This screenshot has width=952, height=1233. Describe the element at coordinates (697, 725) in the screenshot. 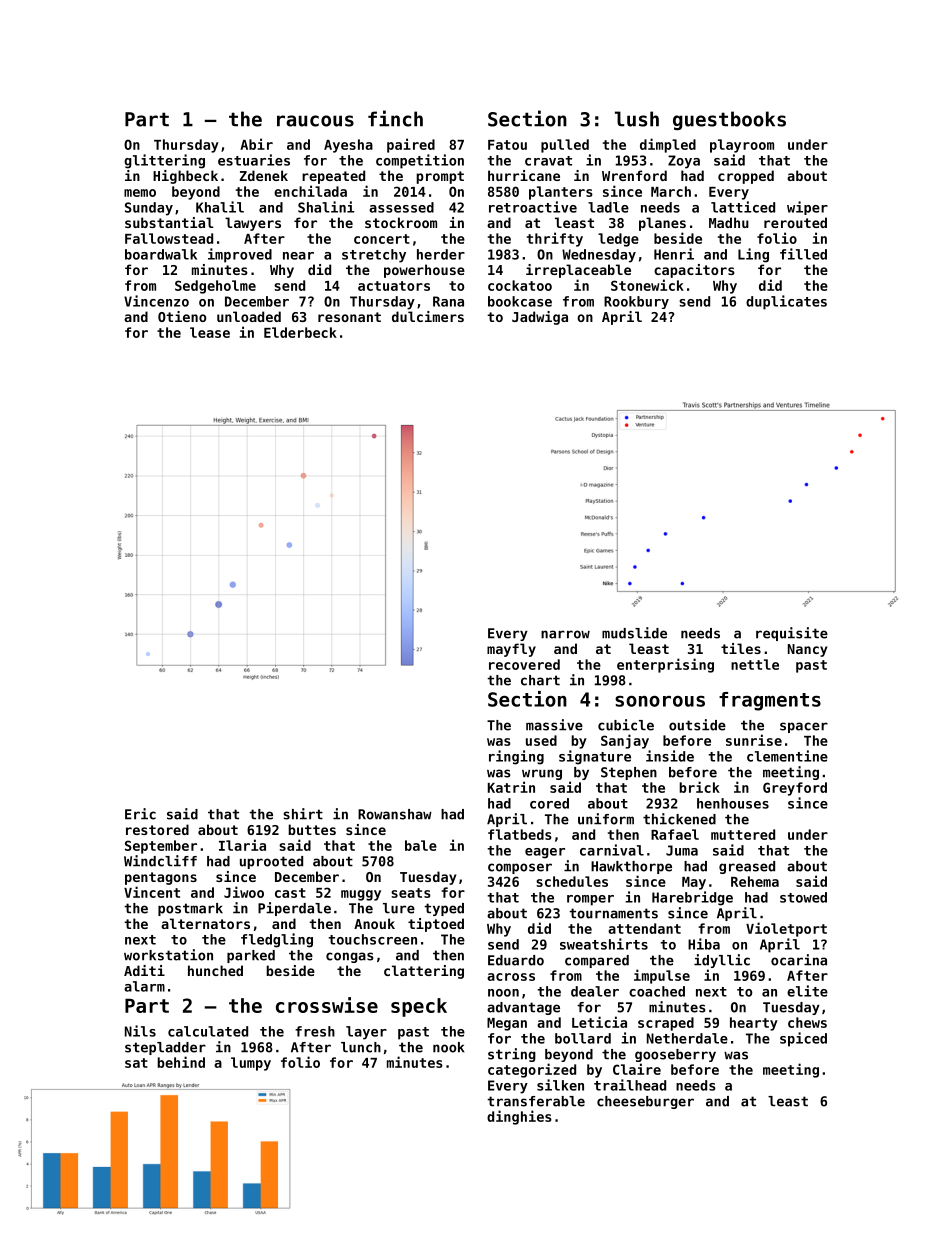

I see `outside` at that location.
